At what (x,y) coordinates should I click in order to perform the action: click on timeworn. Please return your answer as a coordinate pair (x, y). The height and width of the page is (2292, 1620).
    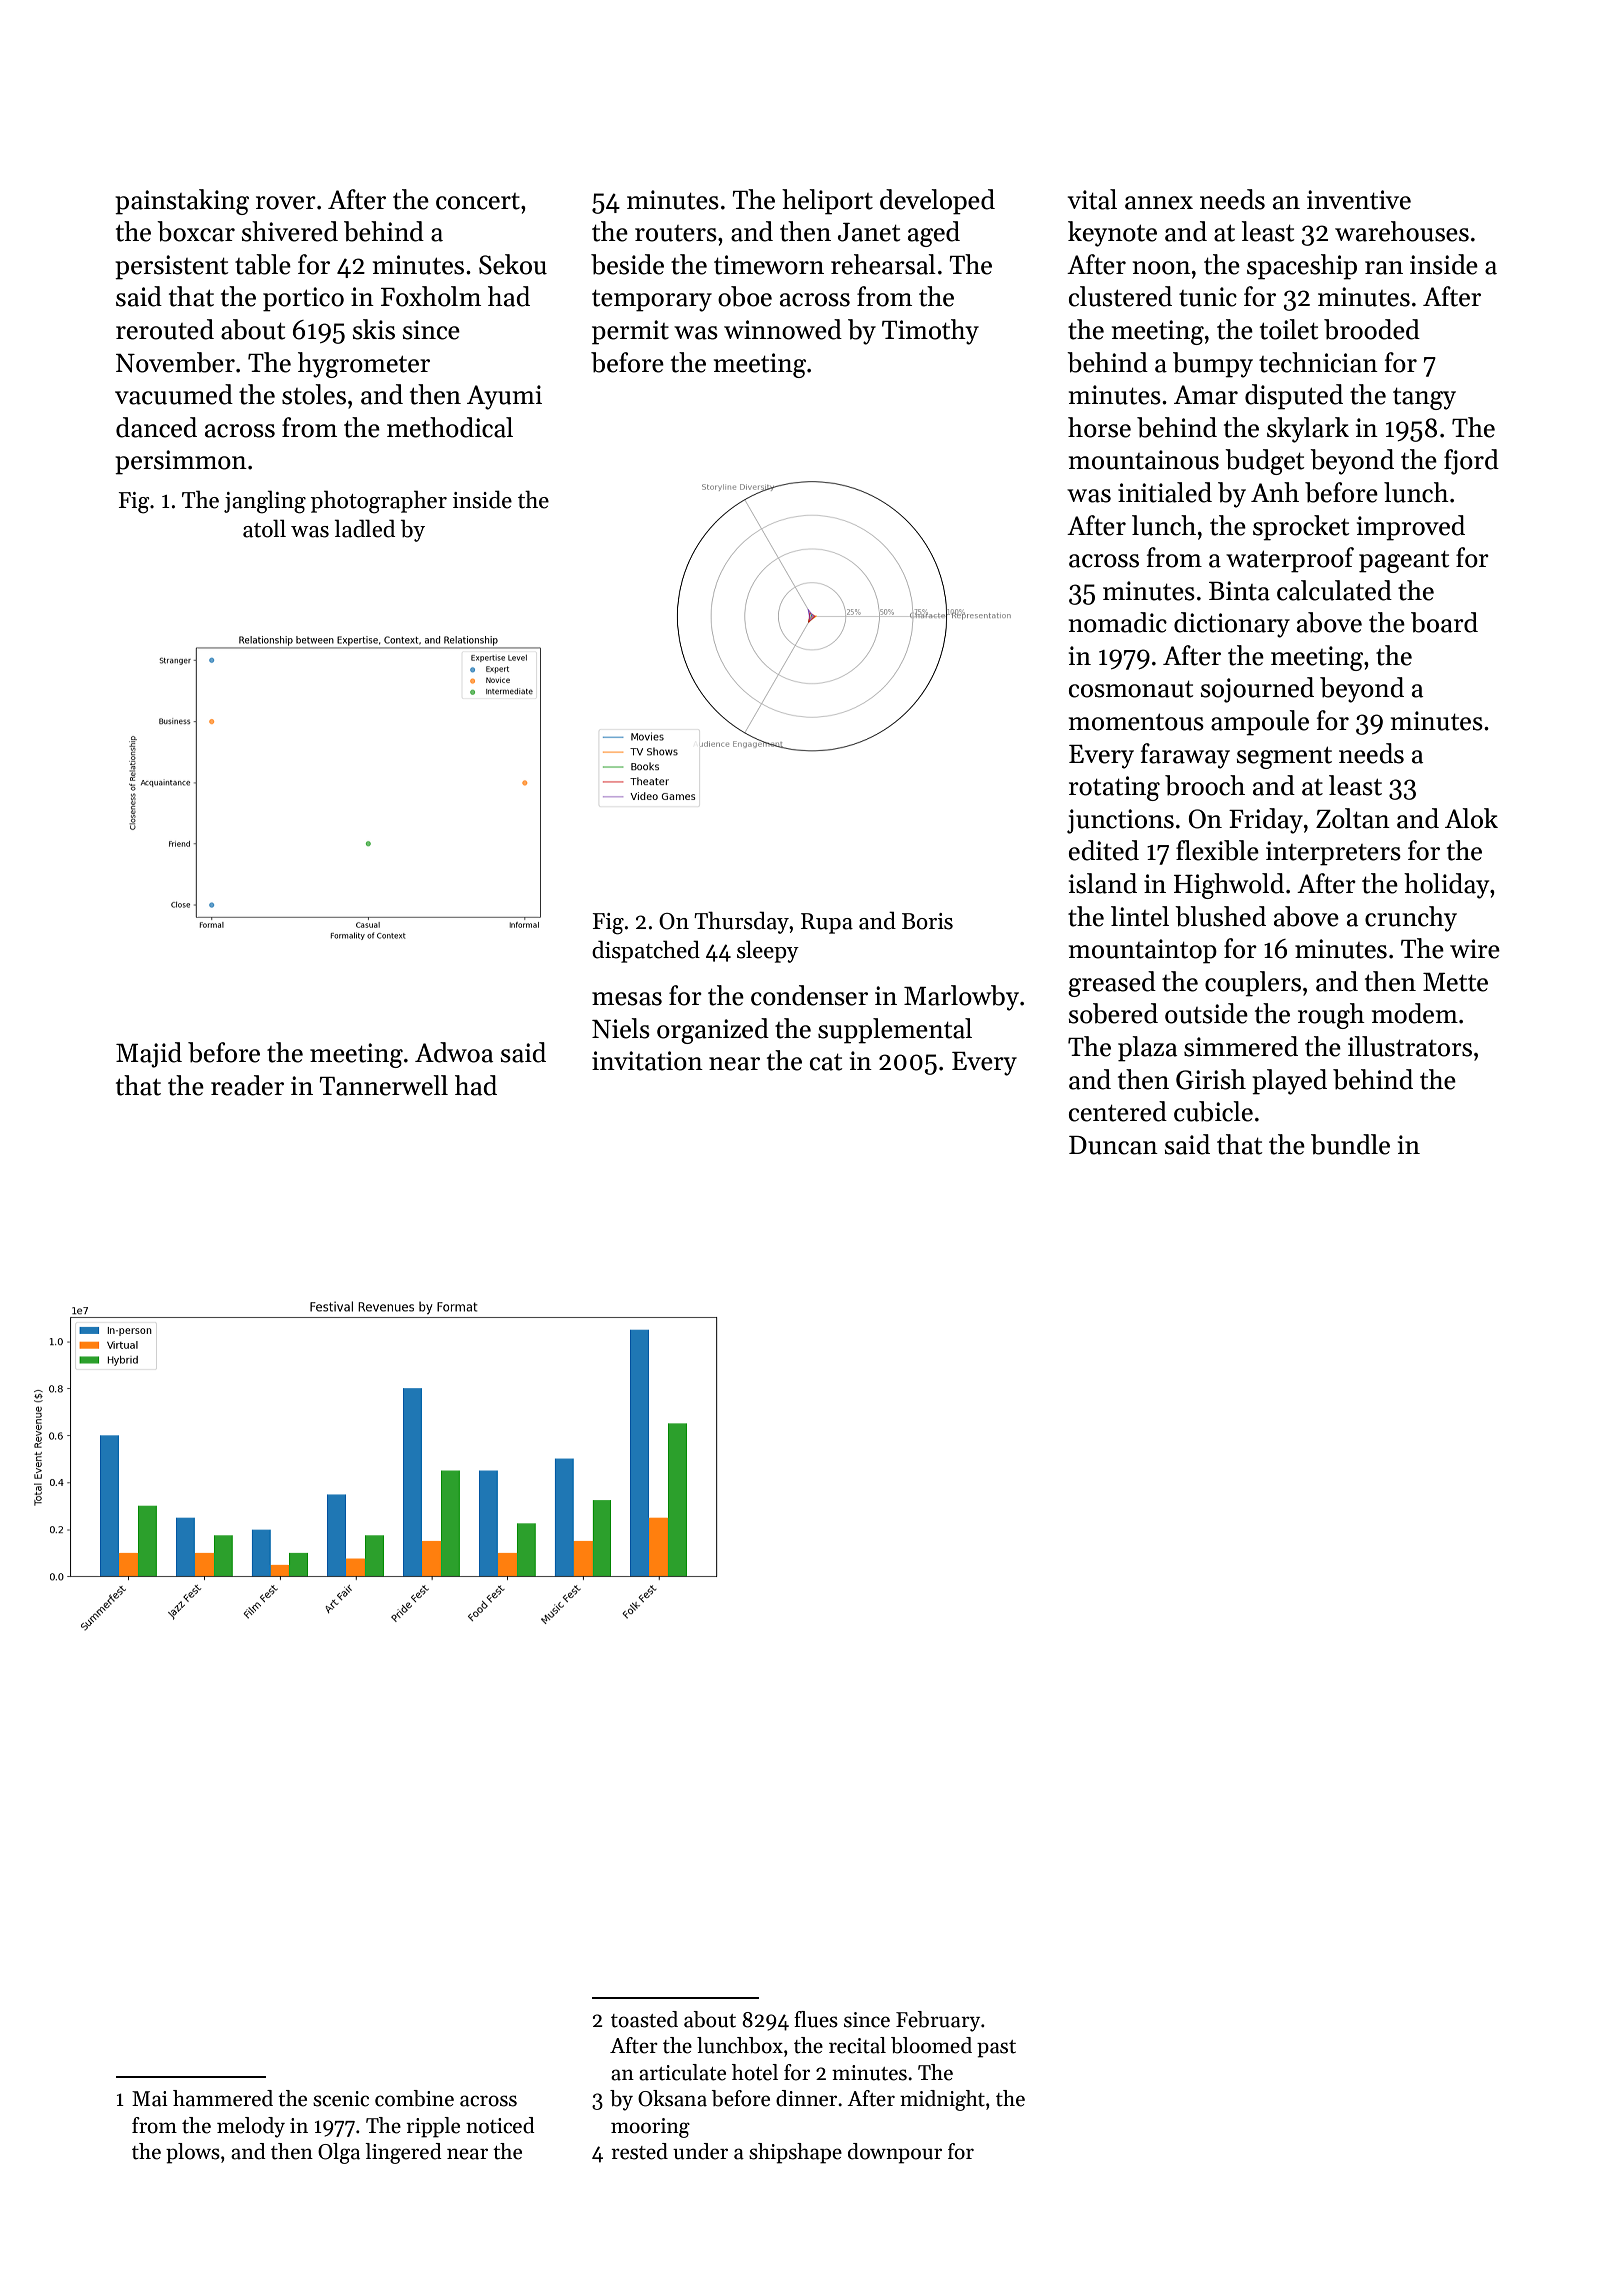
    Looking at the image, I should click on (769, 265).
